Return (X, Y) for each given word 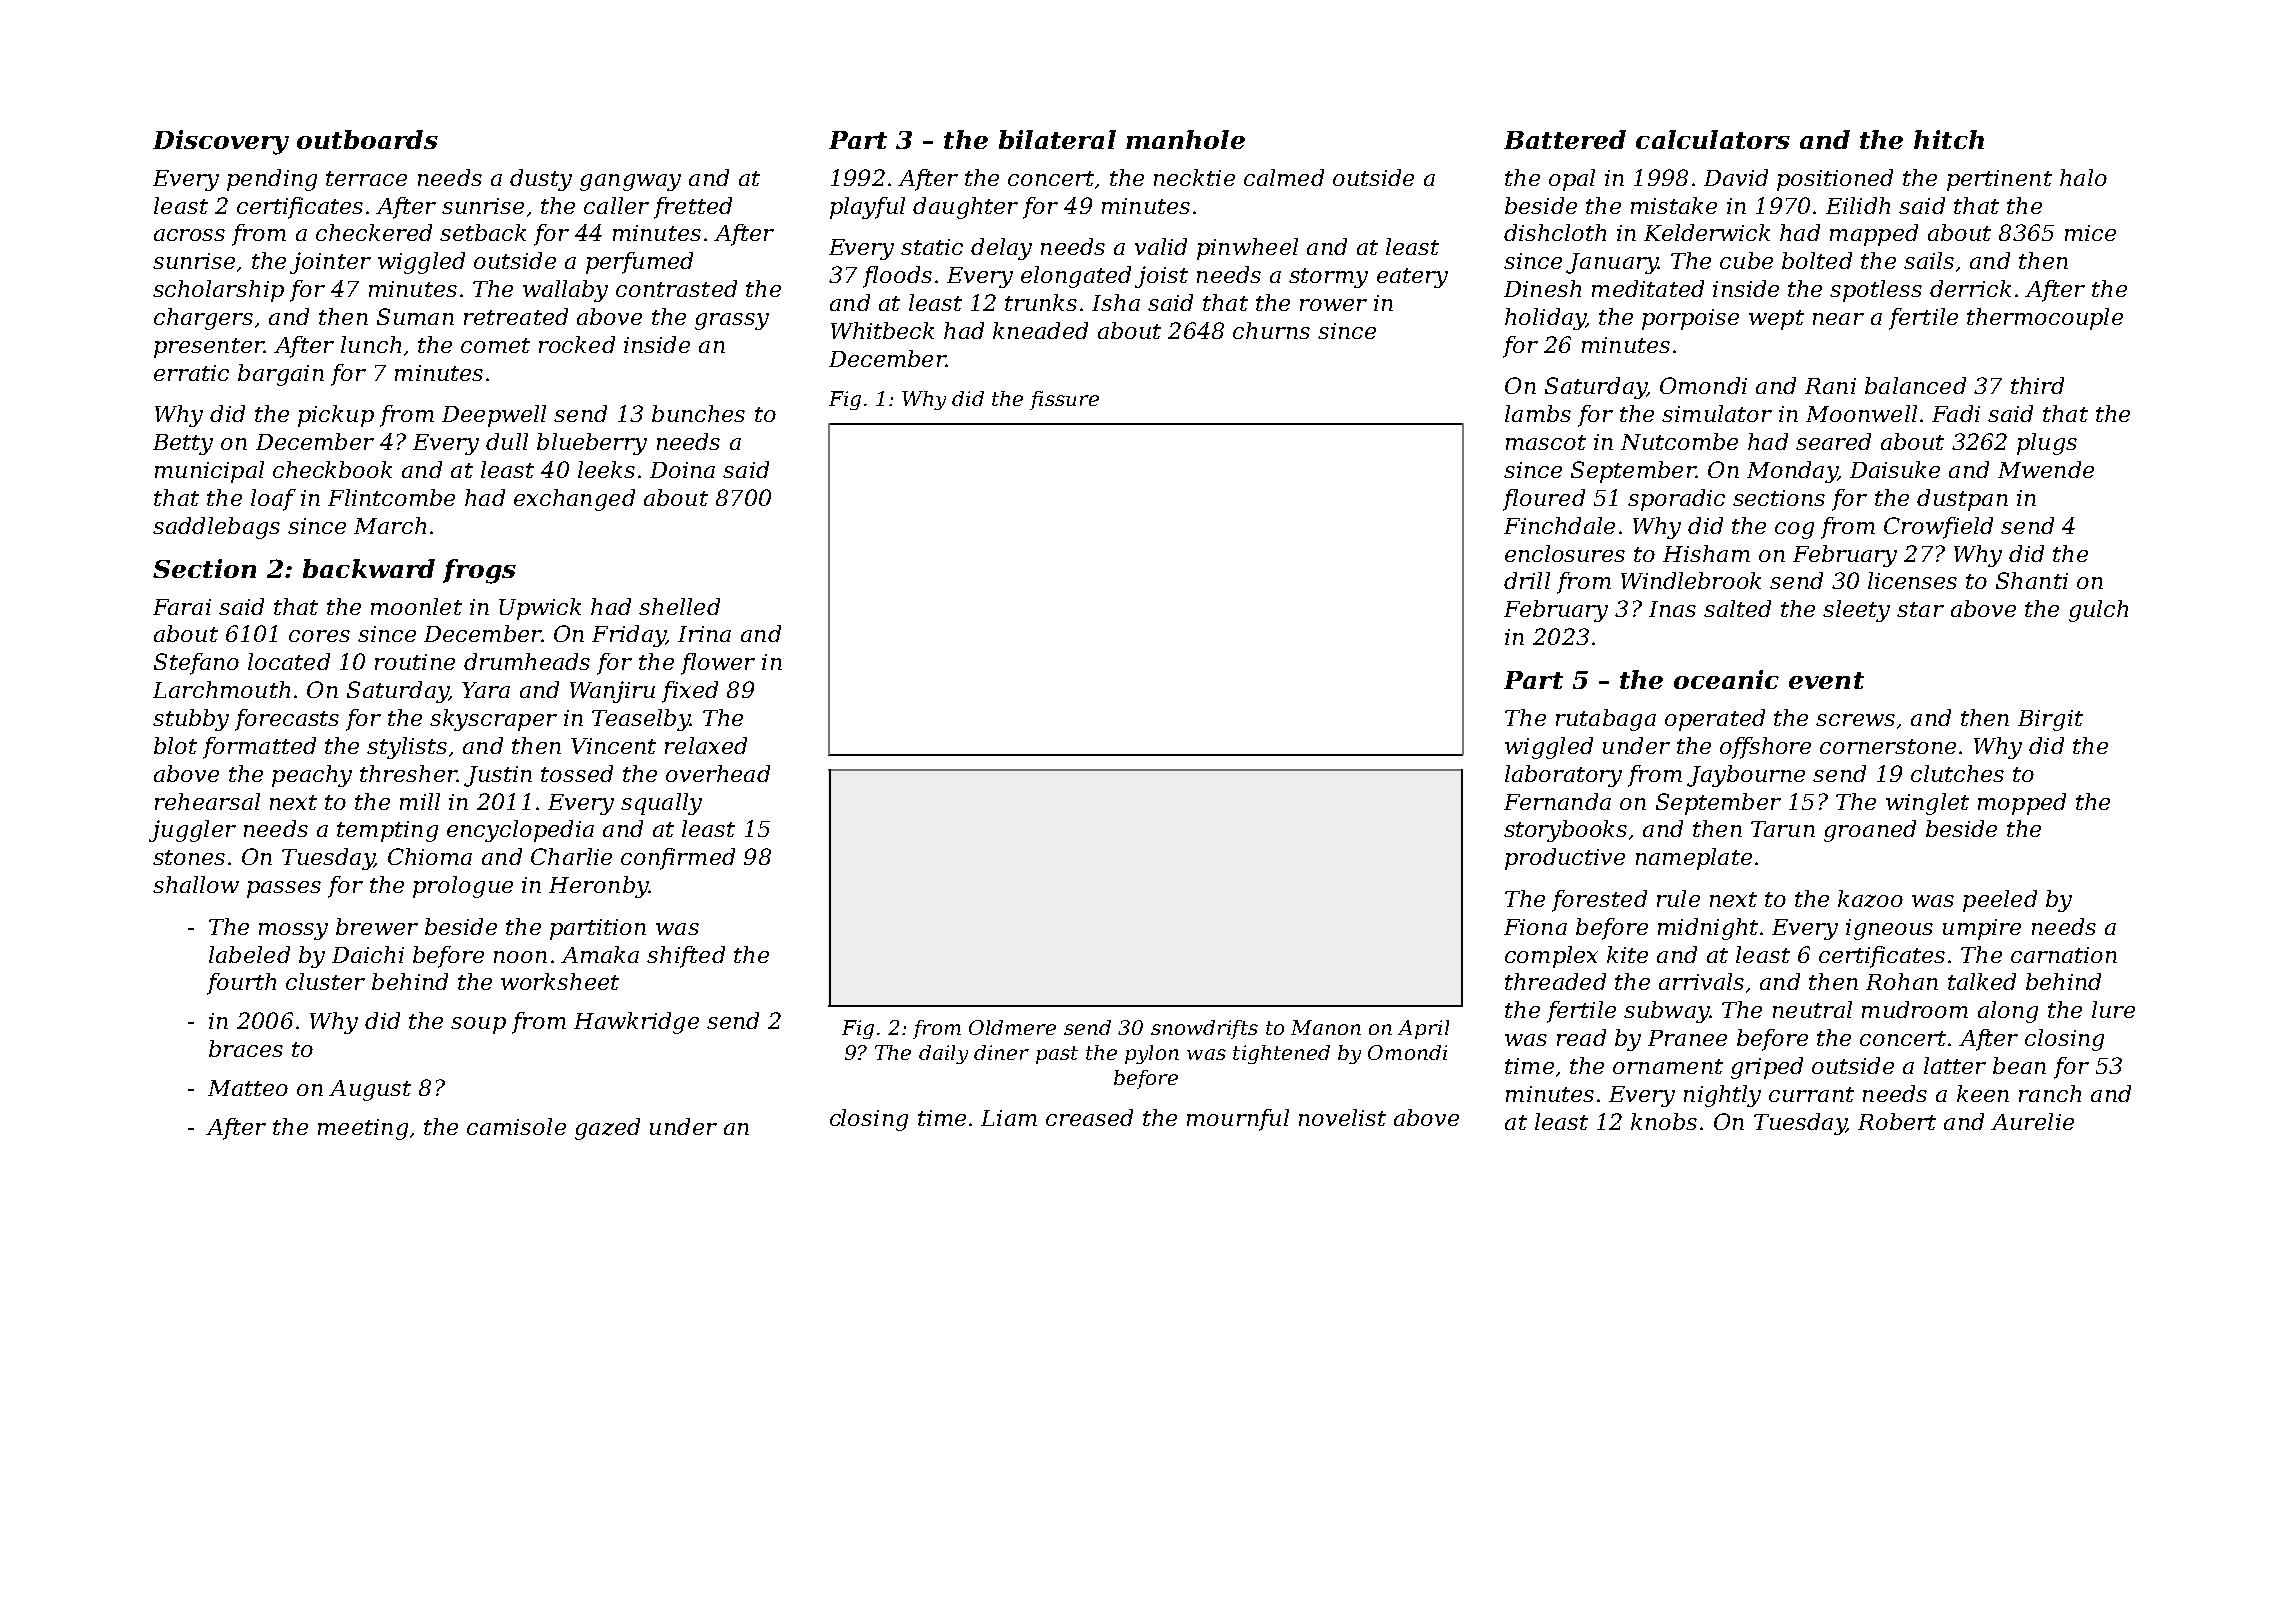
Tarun (1783, 829)
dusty (541, 180)
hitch (1949, 139)
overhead (718, 773)
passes (284, 889)
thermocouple (2045, 319)
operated (1715, 720)
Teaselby (641, 720)
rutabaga (1606, 720)
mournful (1238, 1120)
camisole (516, 1126)
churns (1271, 330)
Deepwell (494, 416)
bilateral (1057, 139)
